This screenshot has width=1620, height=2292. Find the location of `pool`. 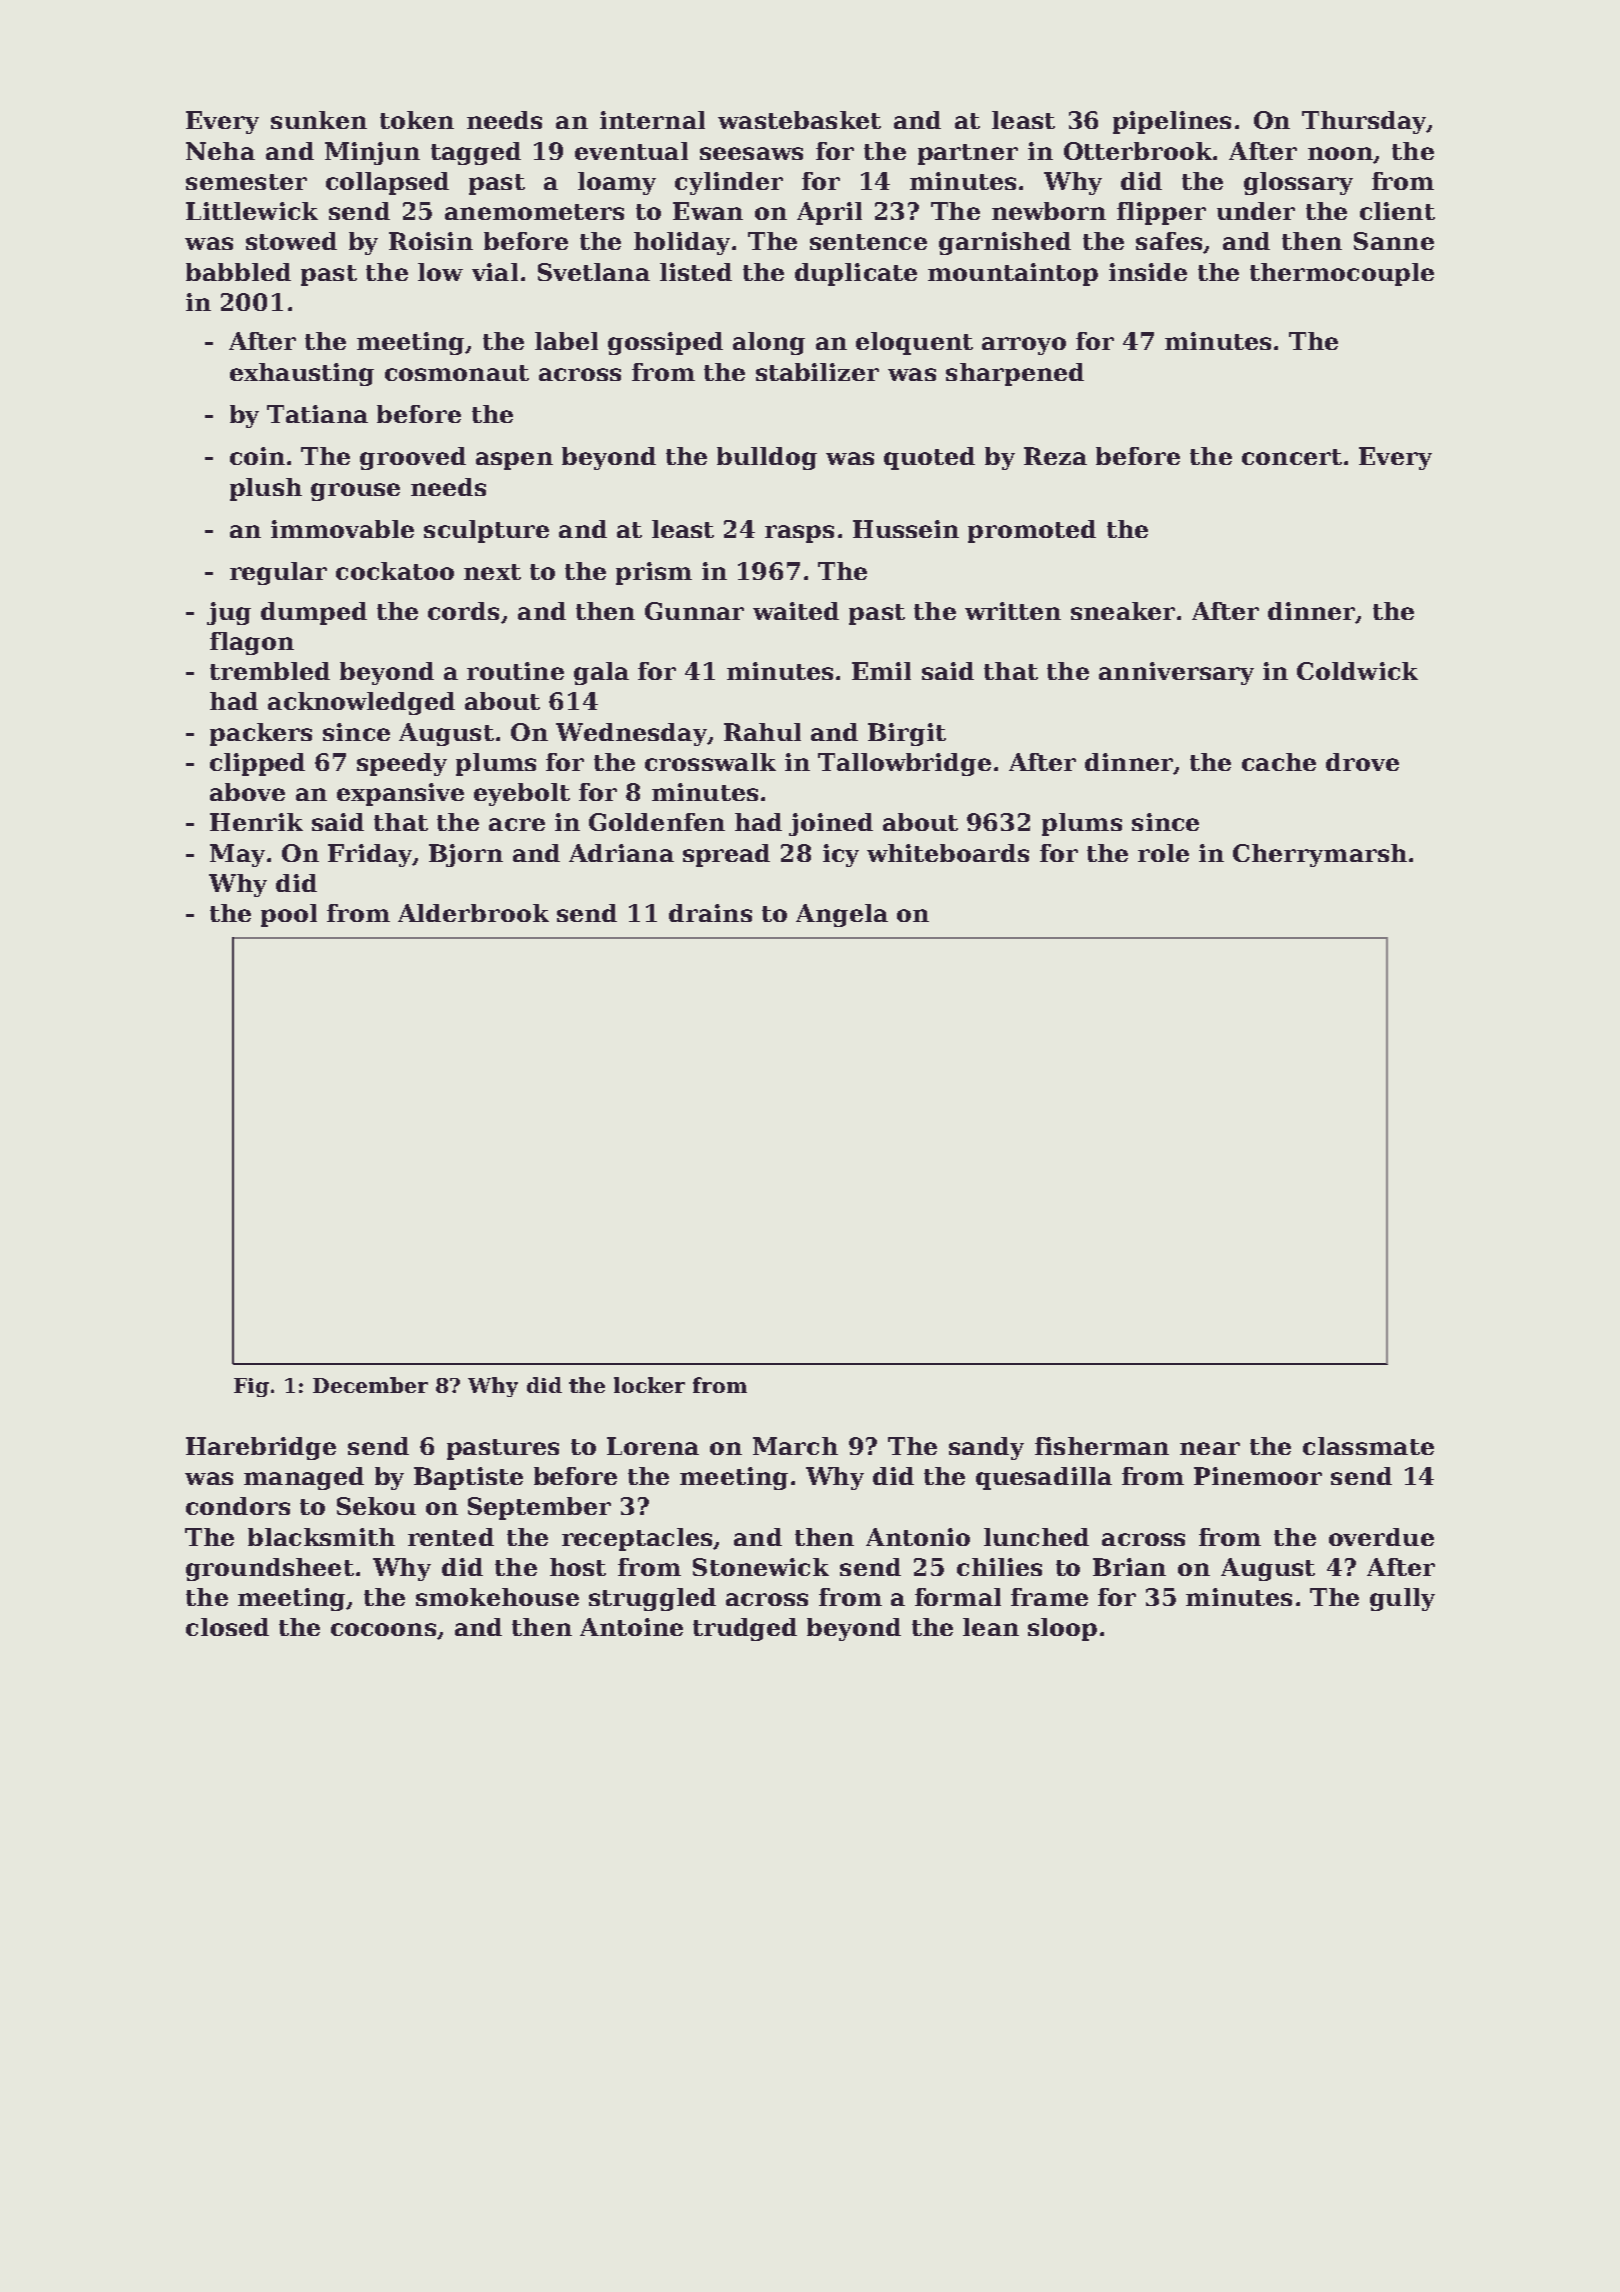

pool is located at coordinates (289, 915).
